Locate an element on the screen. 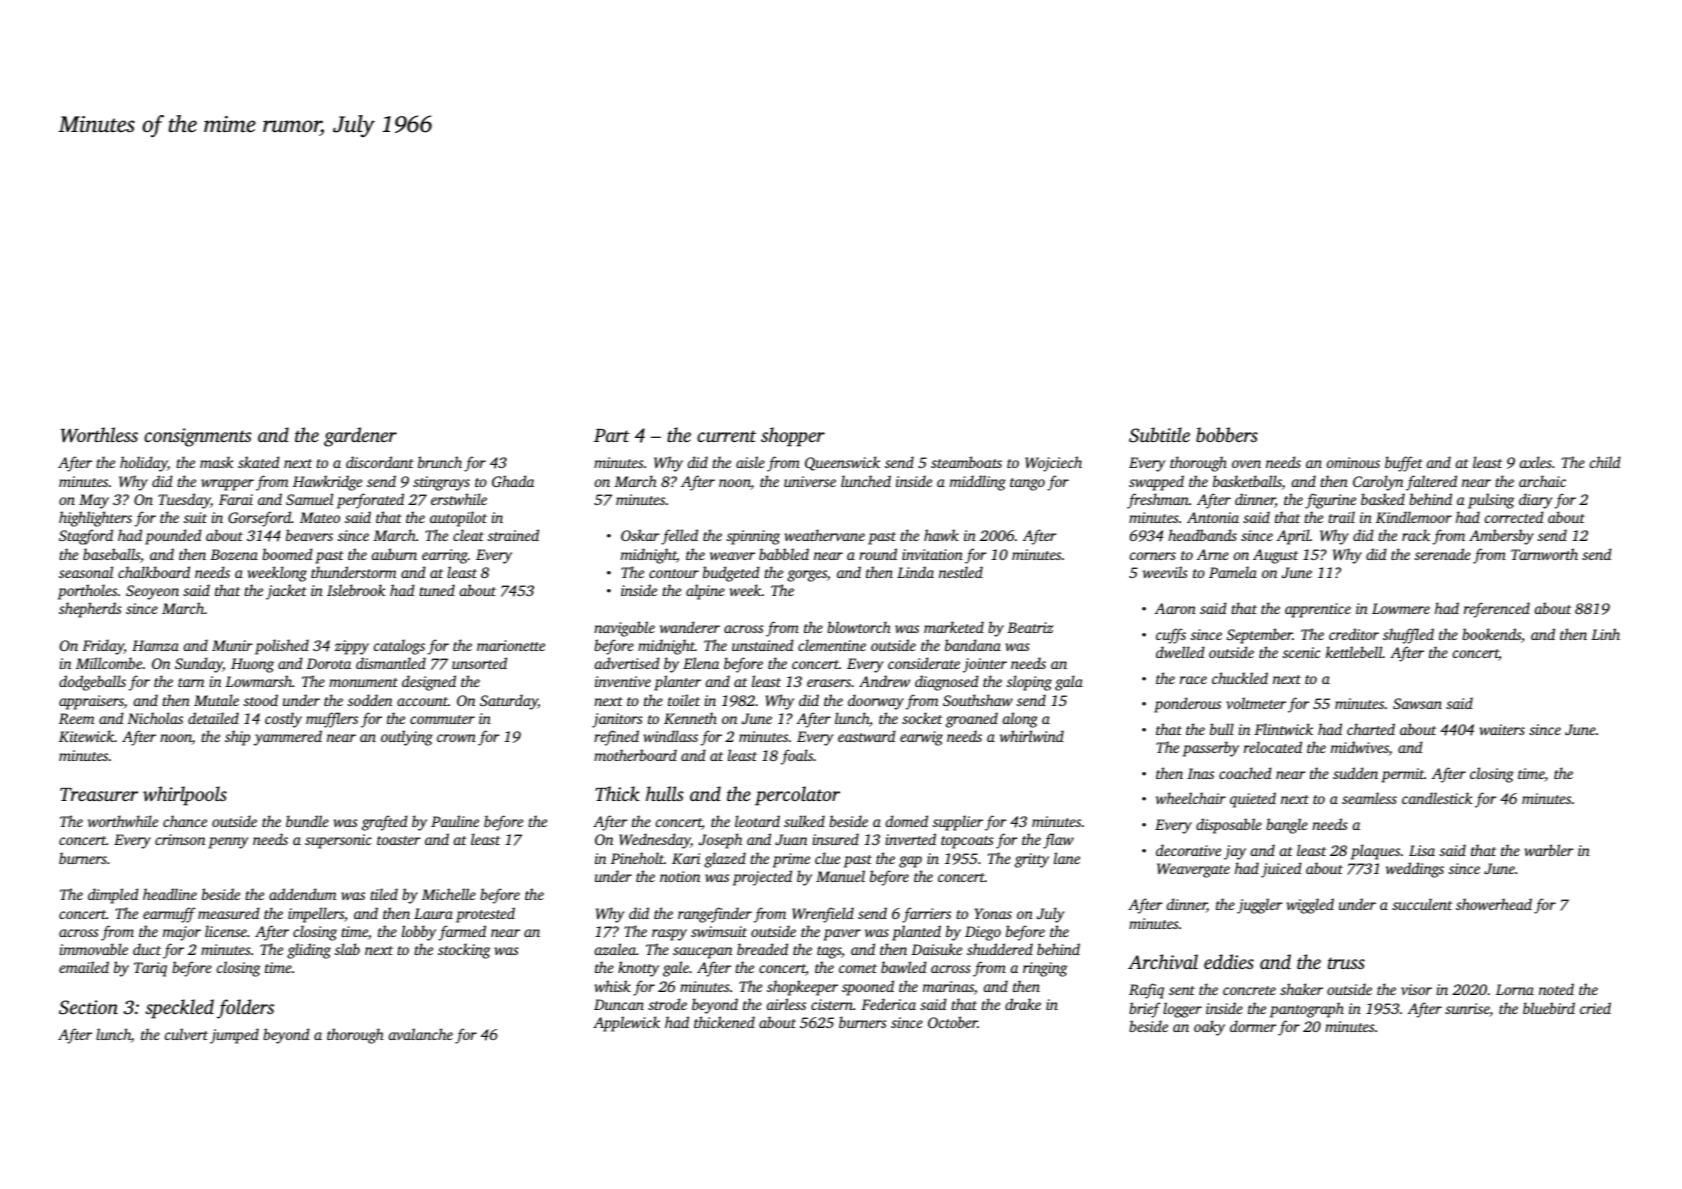 This screenshot has height=1189, width=1682. stocking is located at coordinates (464, 951).
